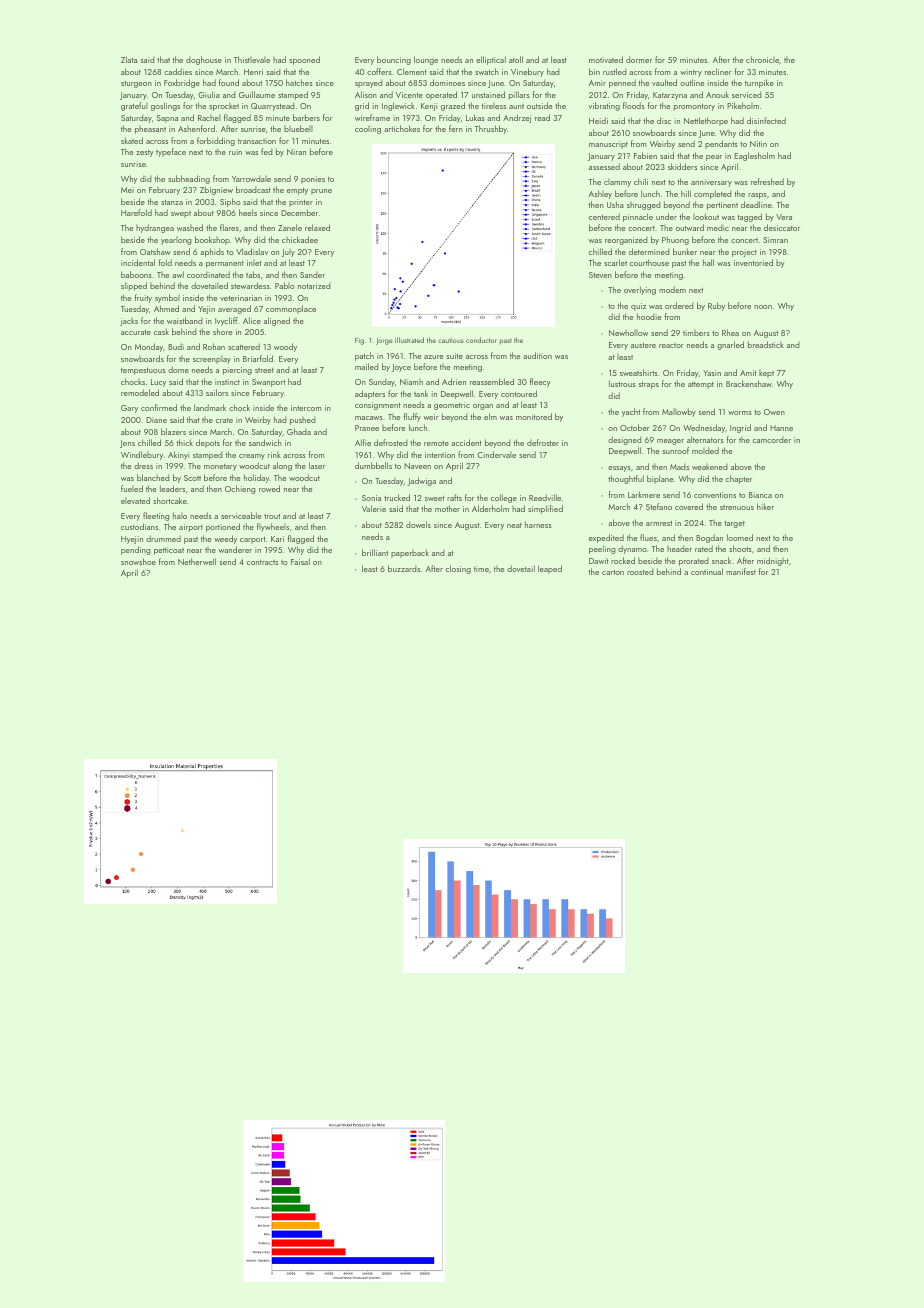  Describe the element at coordinates (672, 289) in the screenshot. I see `modem` at that location.
